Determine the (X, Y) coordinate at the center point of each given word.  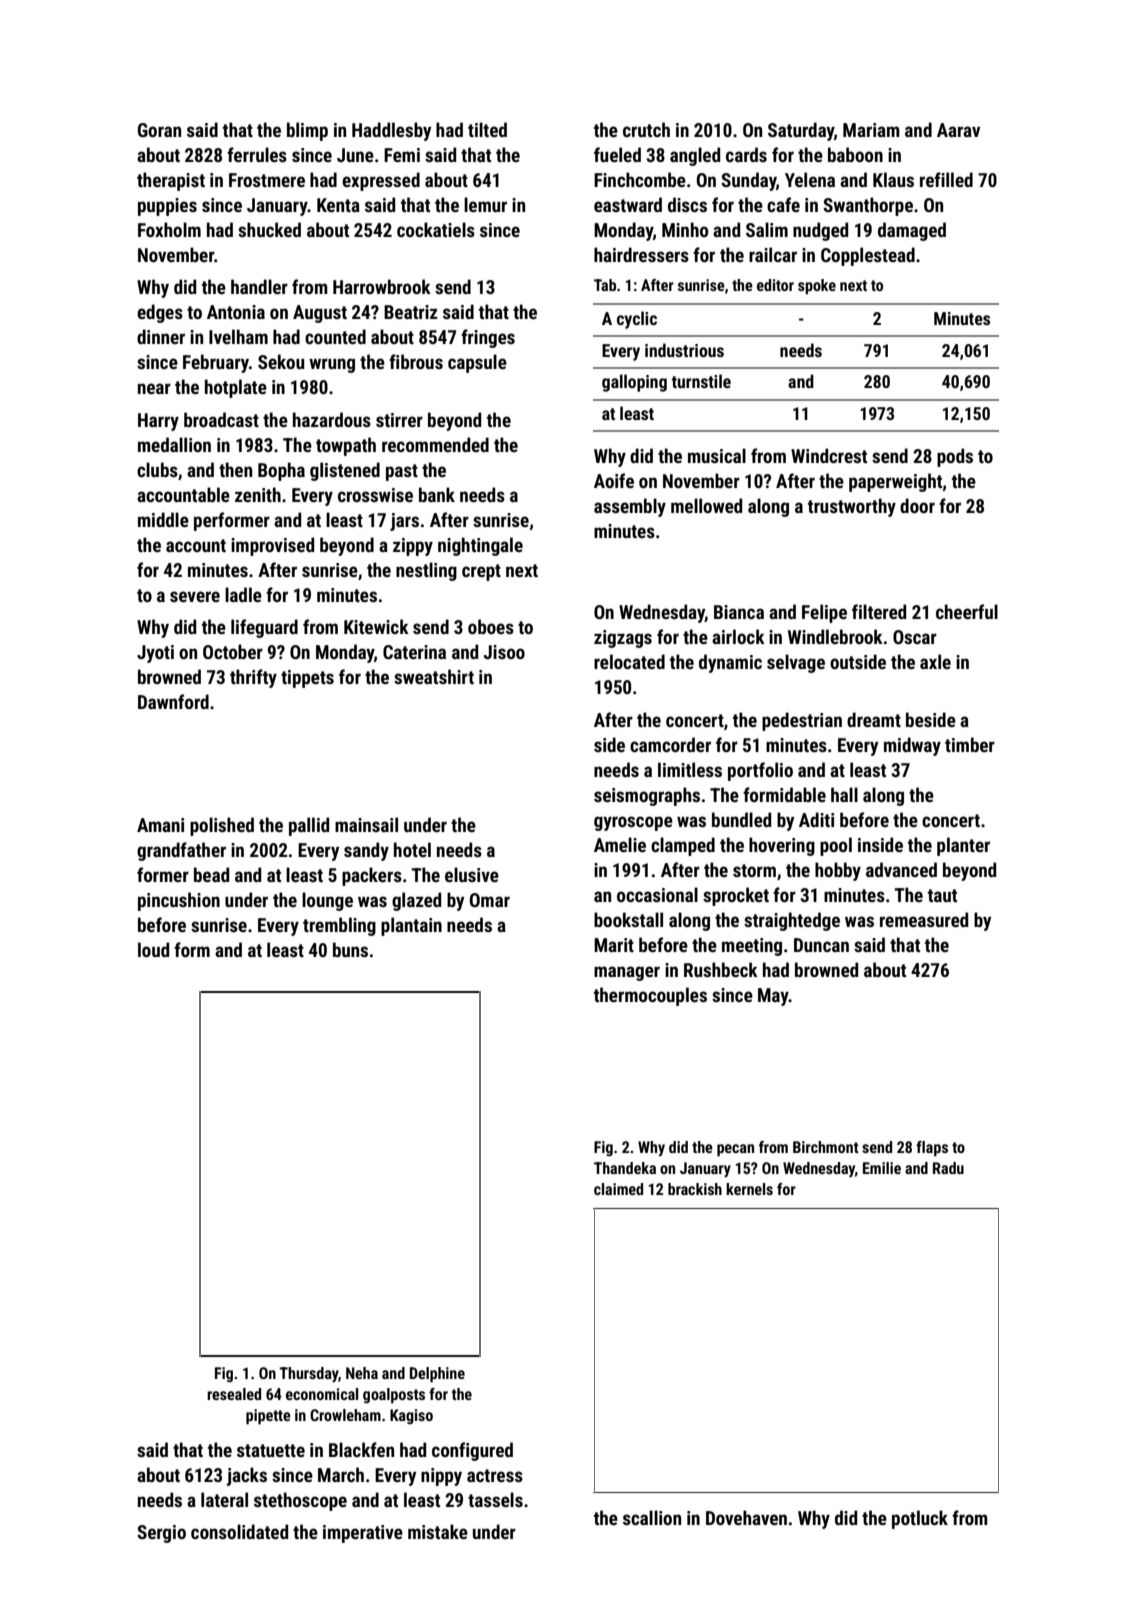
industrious (684, 350)
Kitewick (376, 626)
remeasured (924, 919)
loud (153, 949)
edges (160, 313)
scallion (652, 1517)
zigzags (623, 639)
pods (955, 457)
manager (627, 973)
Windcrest (829, 455)
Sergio (161, 1534)
